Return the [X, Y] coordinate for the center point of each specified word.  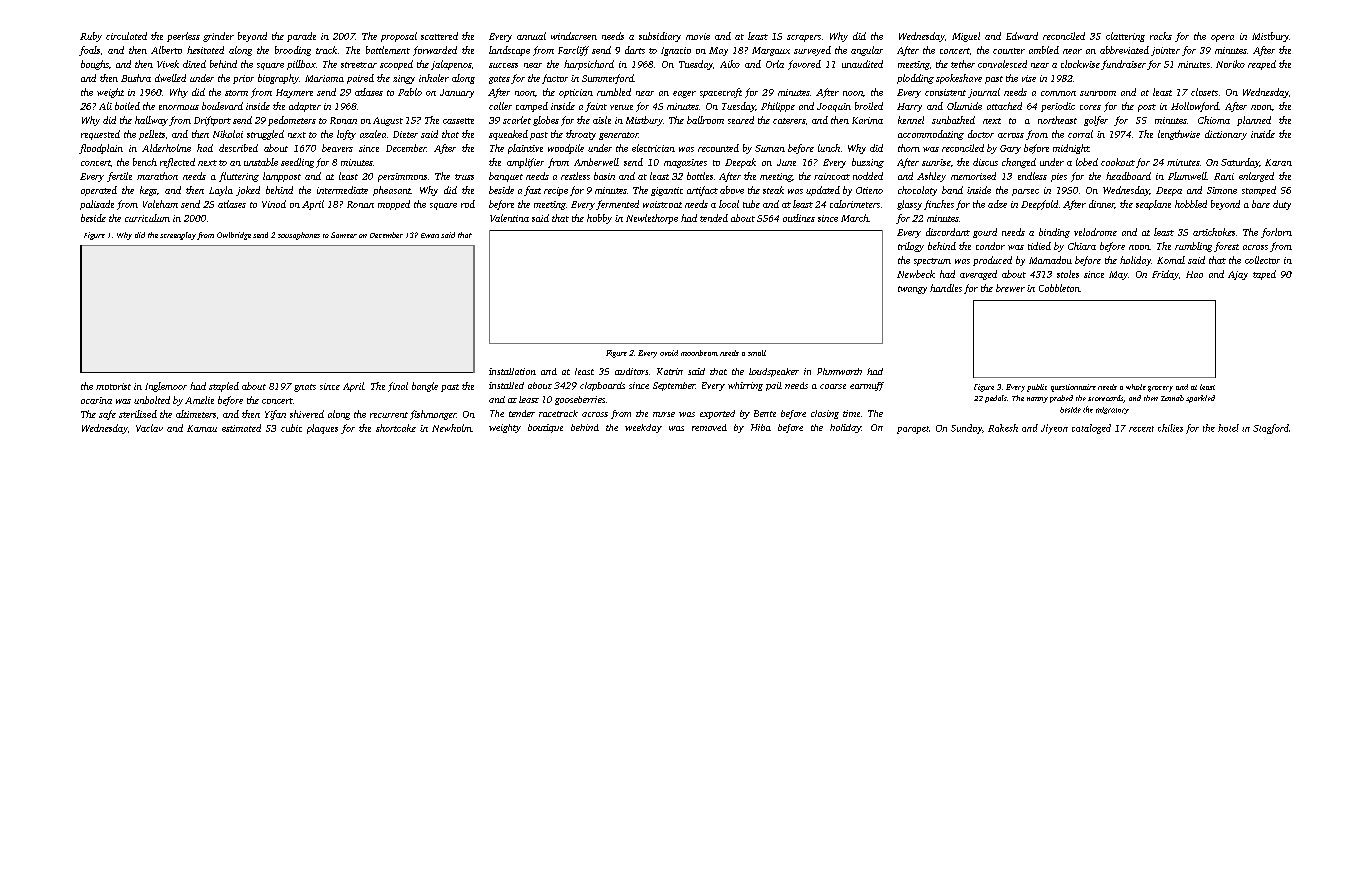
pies [1059, 177]
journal [984, 93]
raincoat [832, 176]
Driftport [212, 121]
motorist [113, 386]
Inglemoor [166, 387]
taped [1264, 275]
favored [804, 65]
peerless [183, 37]
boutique [545, 428]
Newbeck [916, 274]
